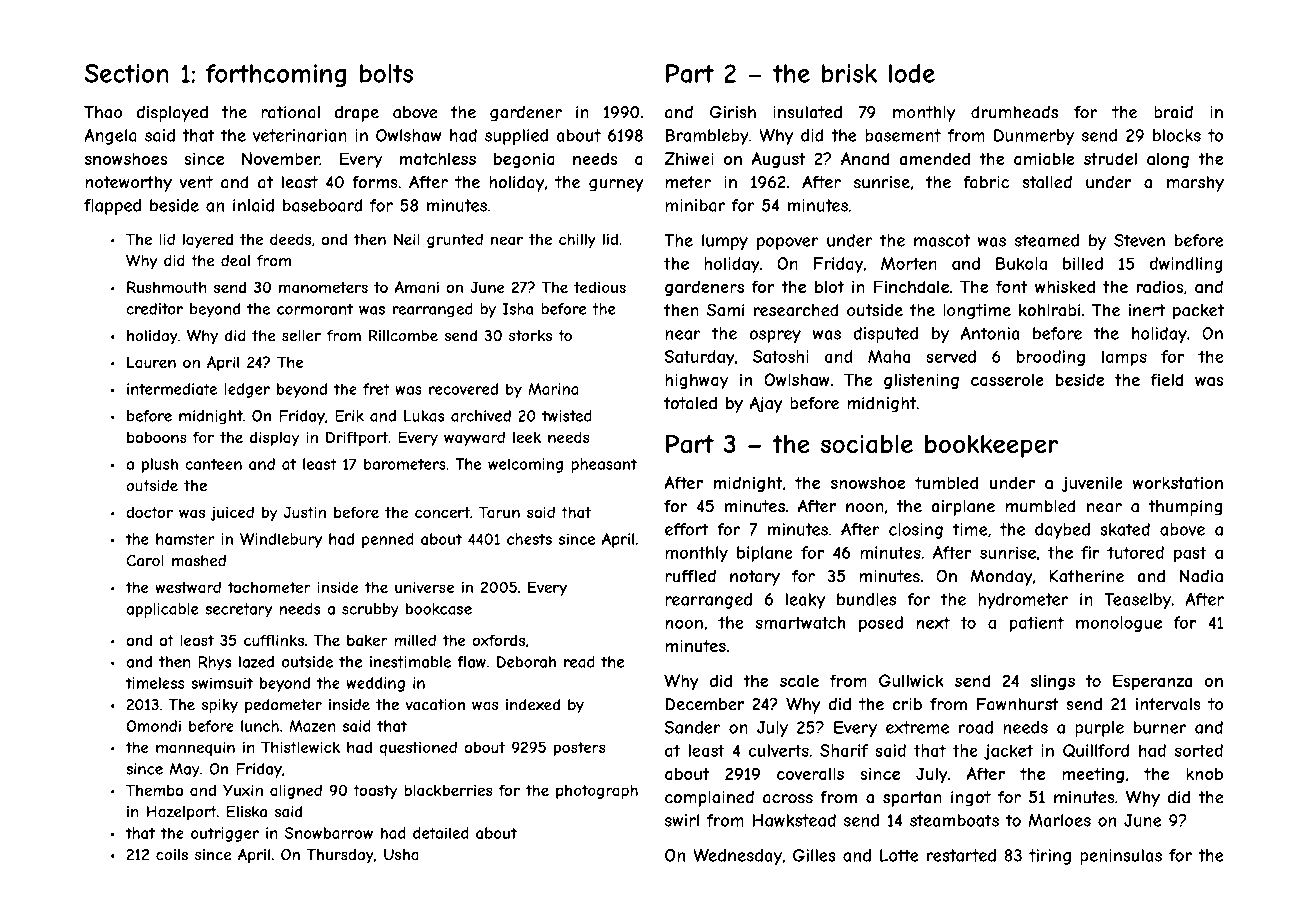 The image size is (1308, 924). I want to click on thumping, so click(1185, 508).
